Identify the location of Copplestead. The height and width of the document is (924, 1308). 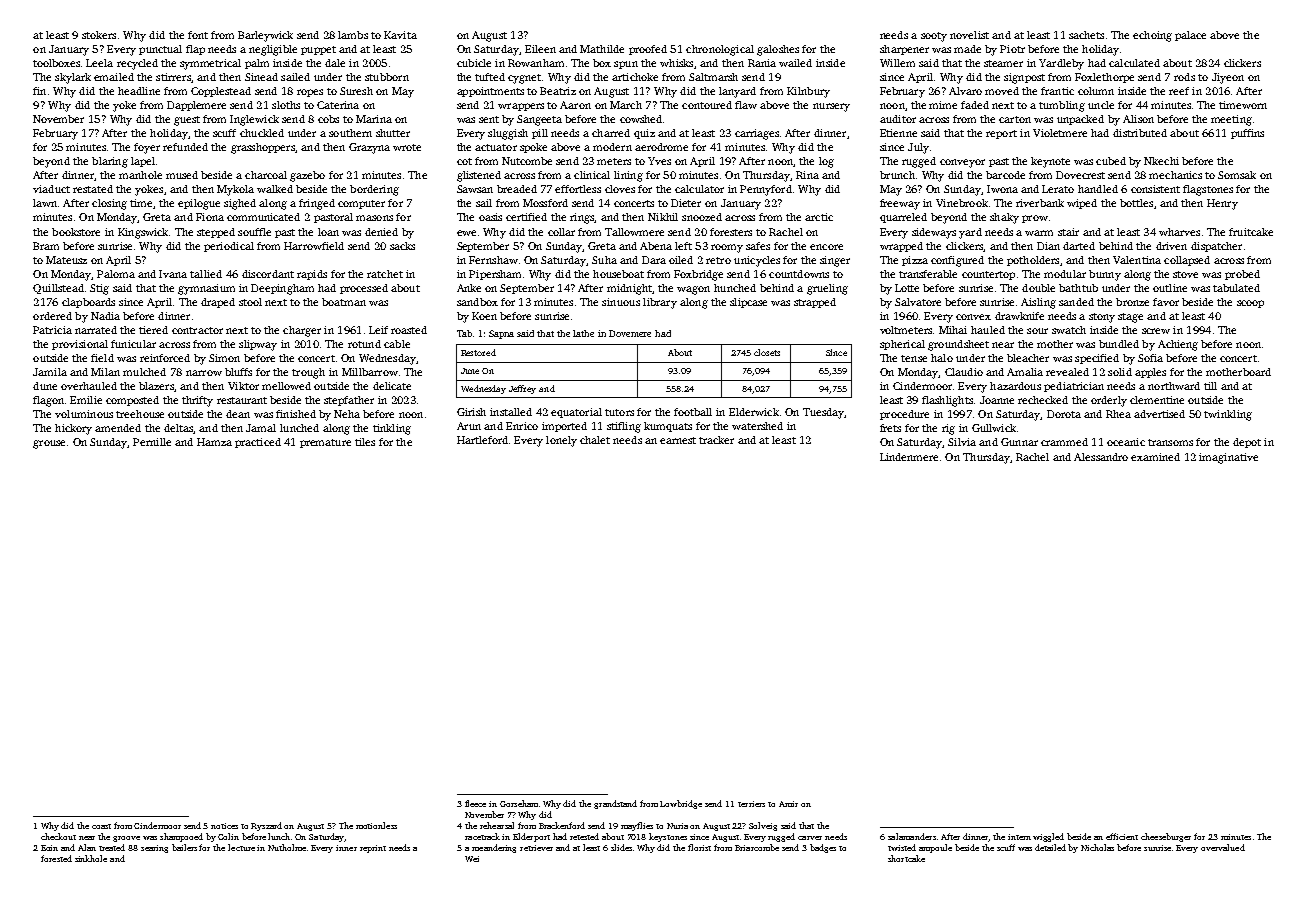
(221, 92).
